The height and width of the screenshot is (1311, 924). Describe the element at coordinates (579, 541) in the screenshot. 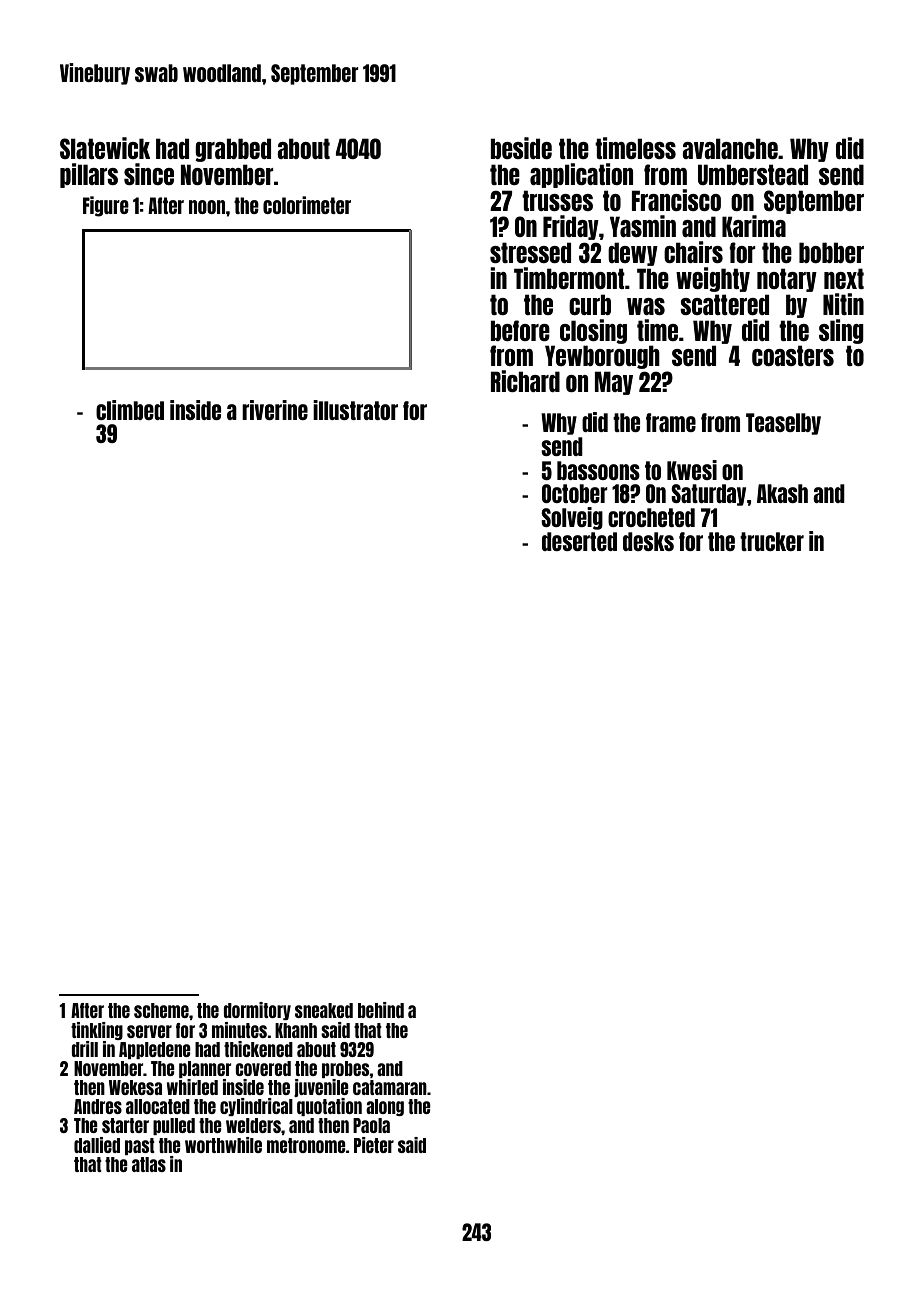

I see `deserted` at that location.
